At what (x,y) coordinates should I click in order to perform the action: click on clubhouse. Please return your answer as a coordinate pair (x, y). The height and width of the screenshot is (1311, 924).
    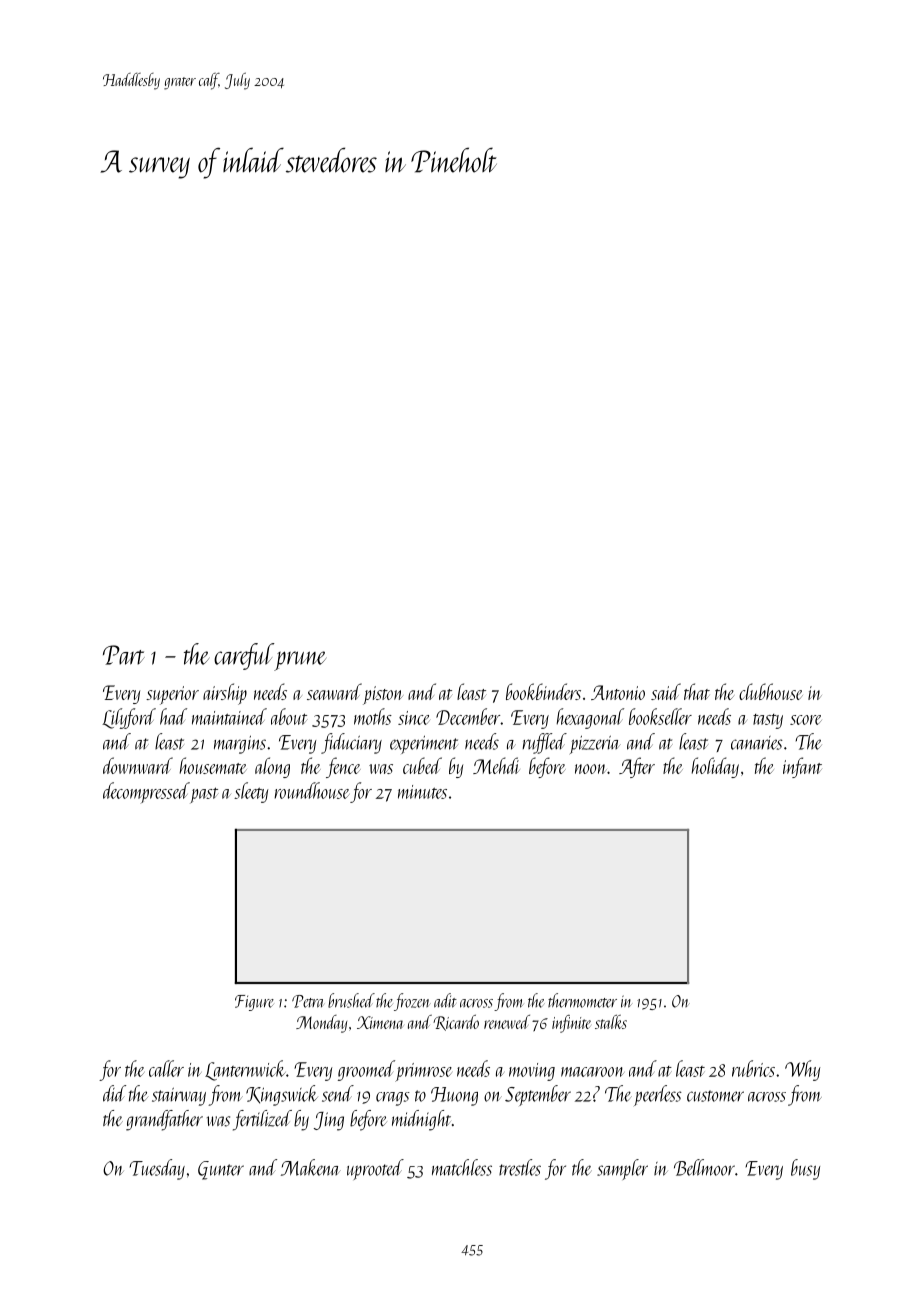
    Looking at the image, I should click on (771, 691).
